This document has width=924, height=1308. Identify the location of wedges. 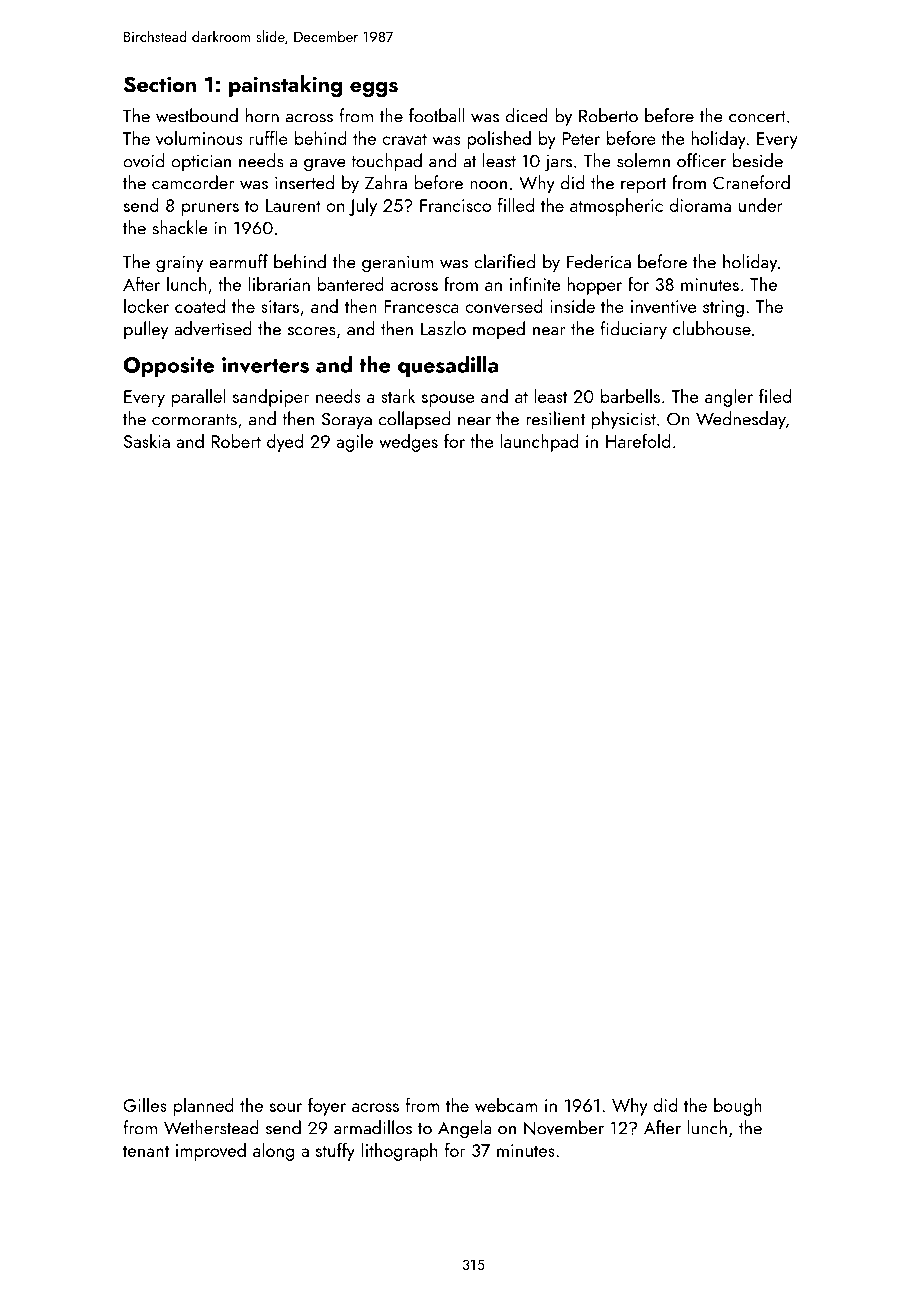
(408, 443).
